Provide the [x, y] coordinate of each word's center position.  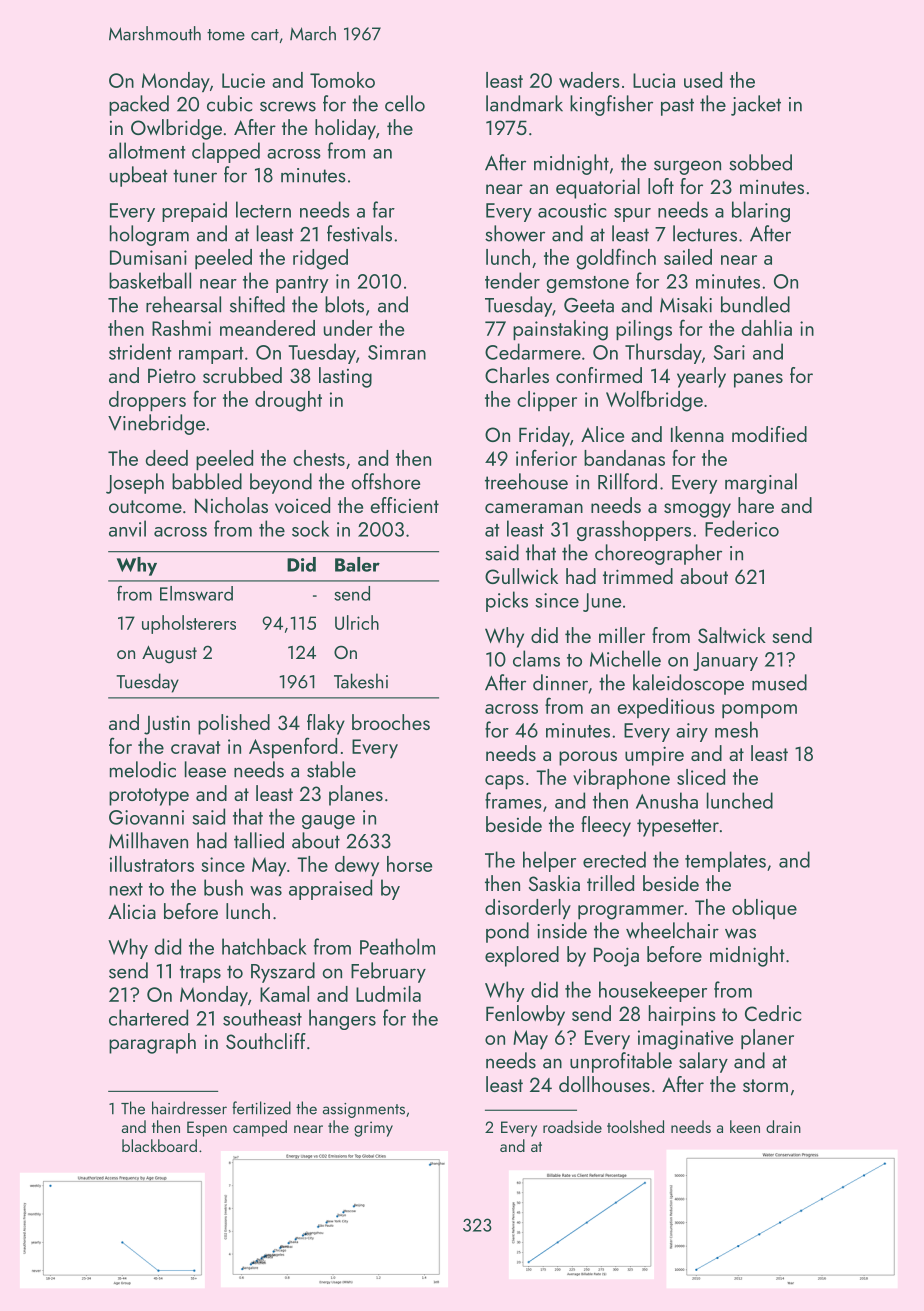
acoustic [572, 210]
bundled [755, 304]
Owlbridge [176, 129]
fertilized [261, 1108]
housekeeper [653, 991]
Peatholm [397, 946]
